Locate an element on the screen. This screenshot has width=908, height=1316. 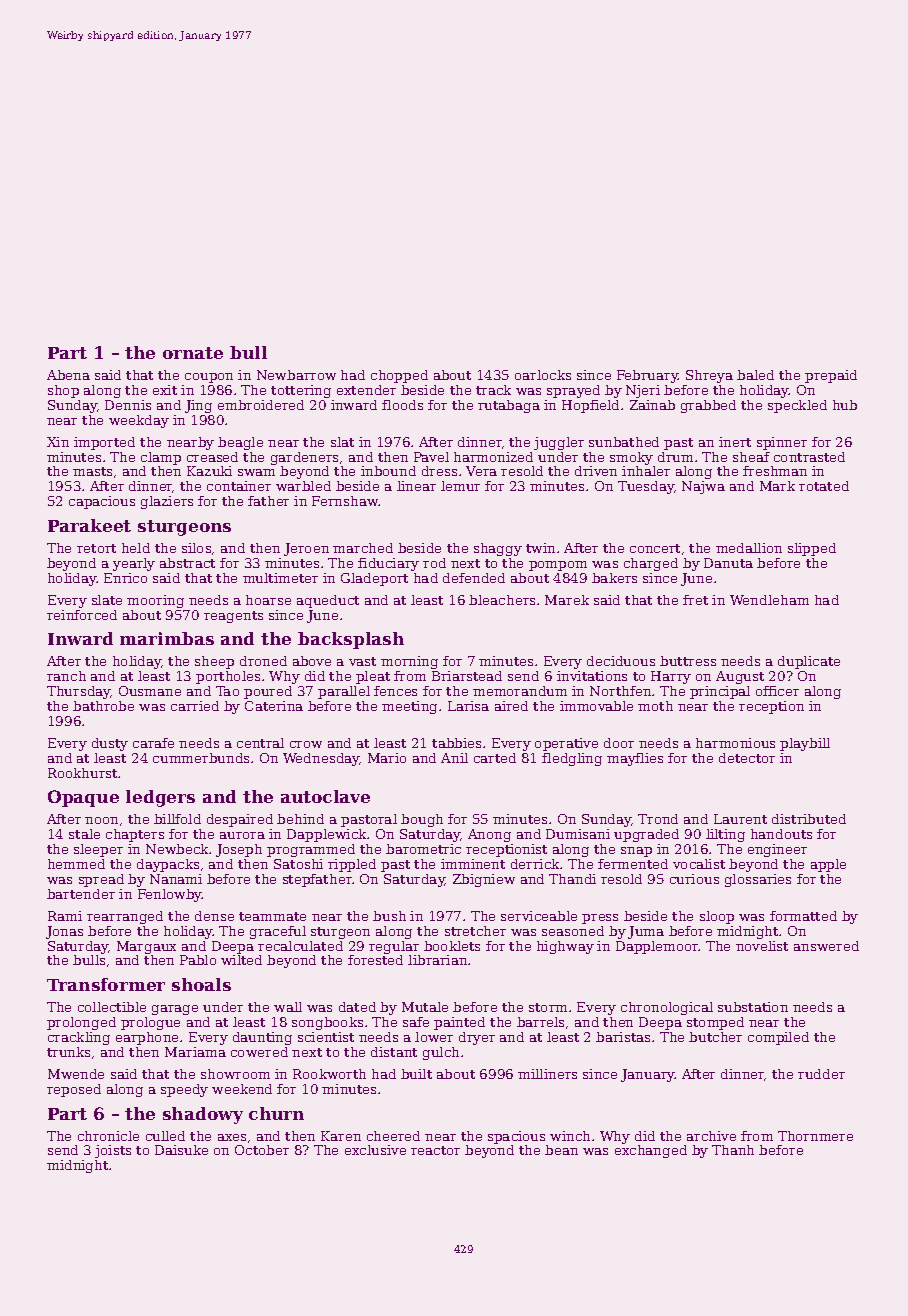
Xin is located at coordinates (58, 442).
